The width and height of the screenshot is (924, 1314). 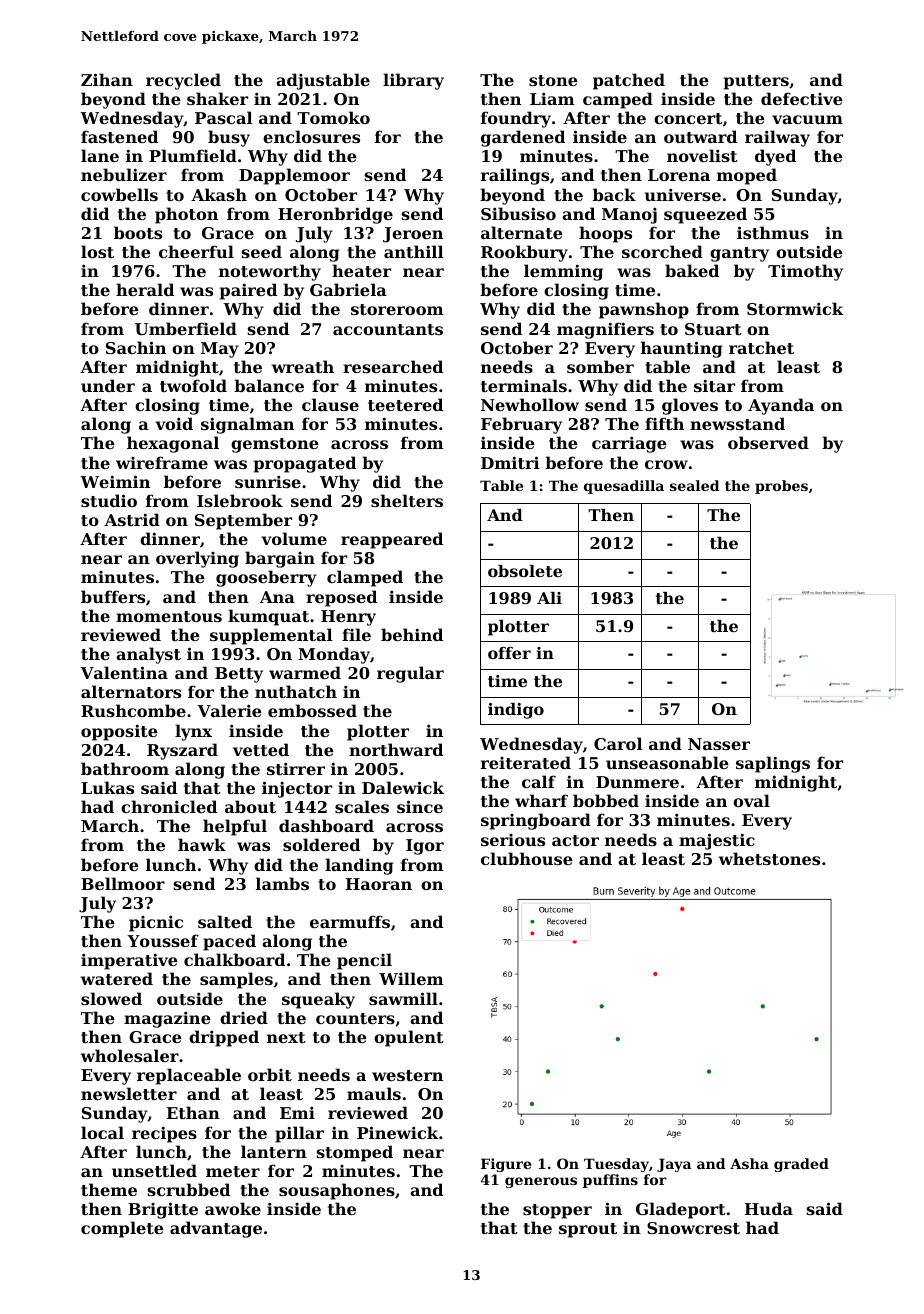 What do you see at coordinates (129, 961) in the screenshot?
I see `imperative` at bounding box center [129, 961].
